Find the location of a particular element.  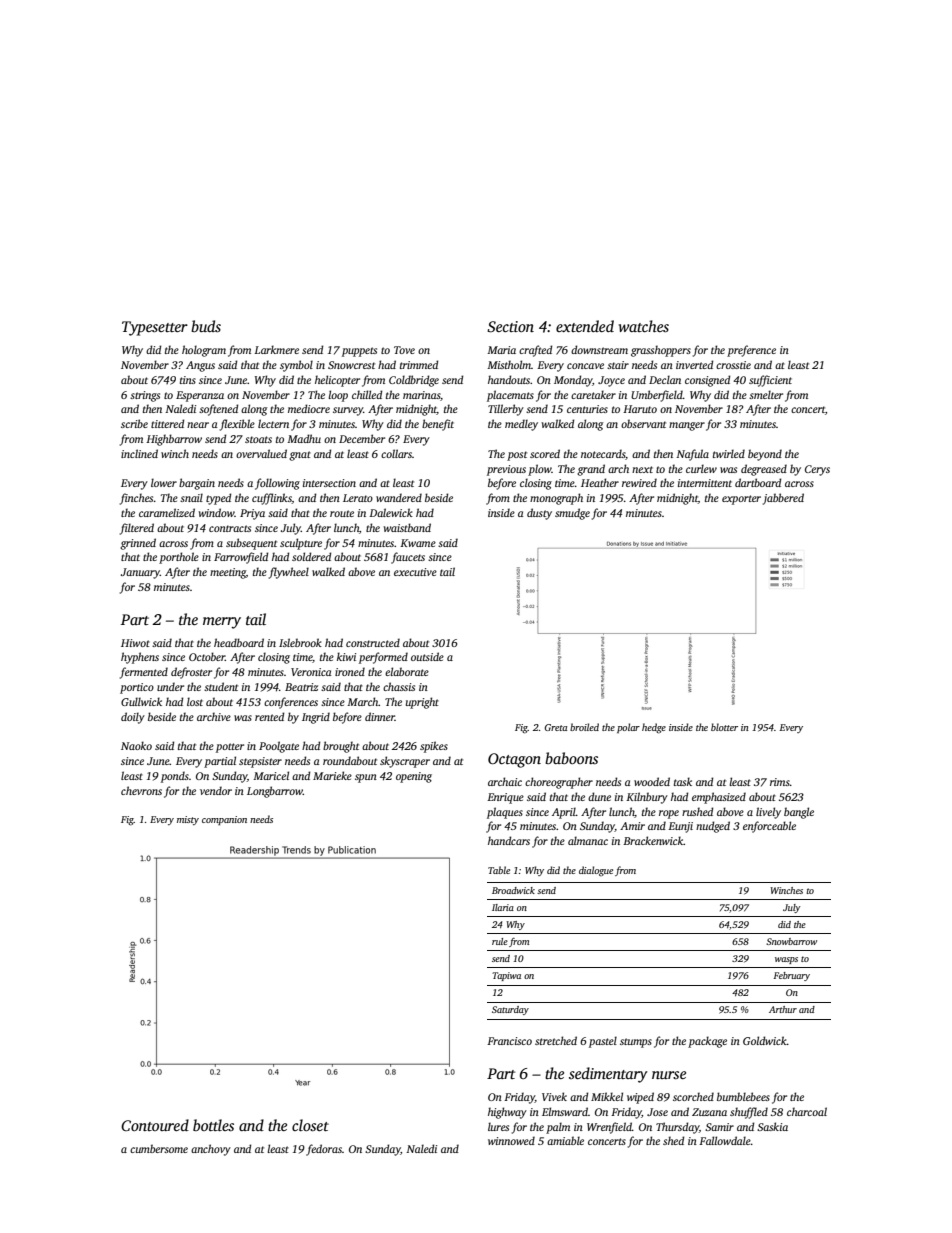

grinned is located at coordinates (138, 544).
